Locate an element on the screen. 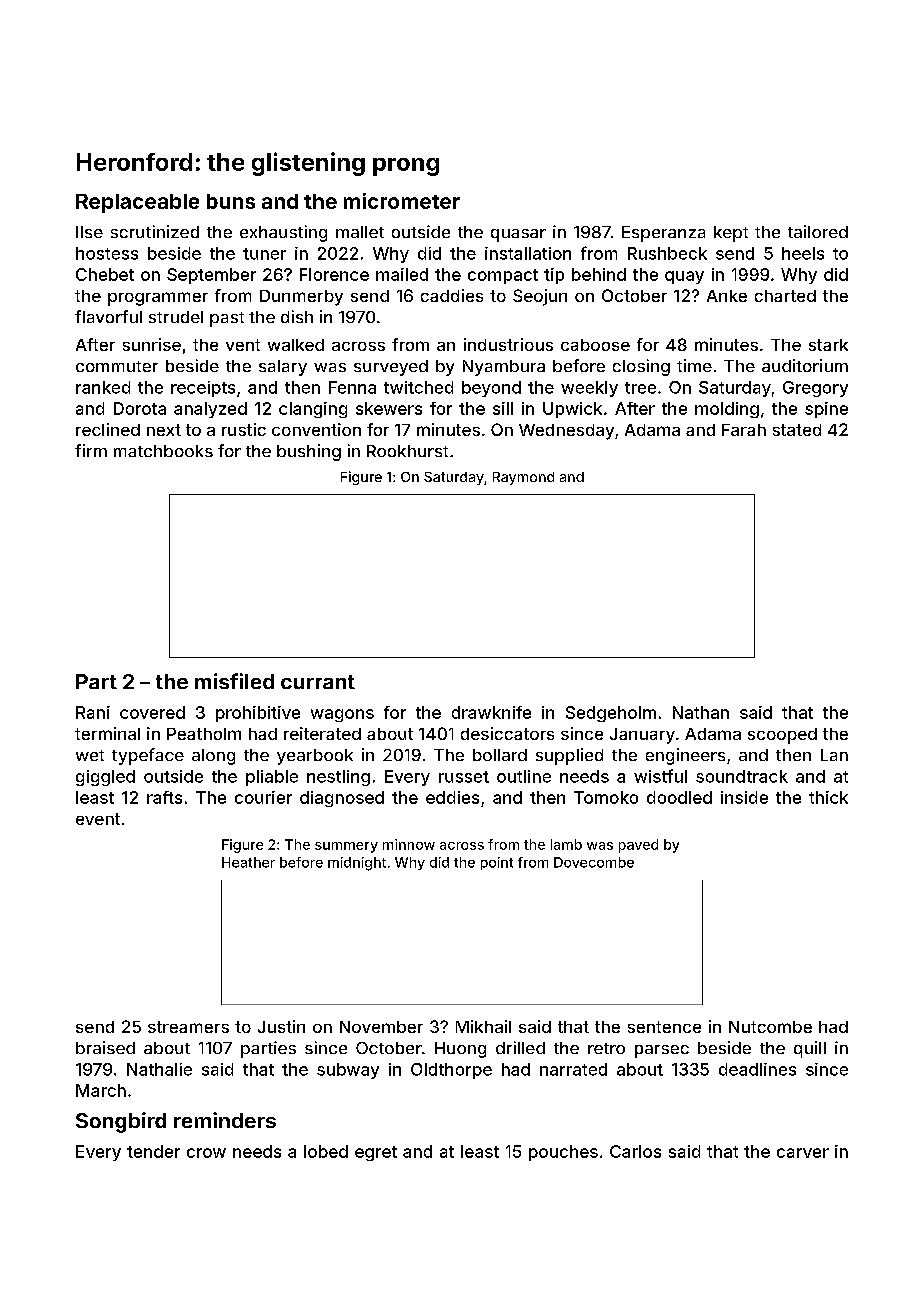 Image resolution: width=924 pixels, height=1314 pixels. Replaceable is located at coordinates (137, 203).
